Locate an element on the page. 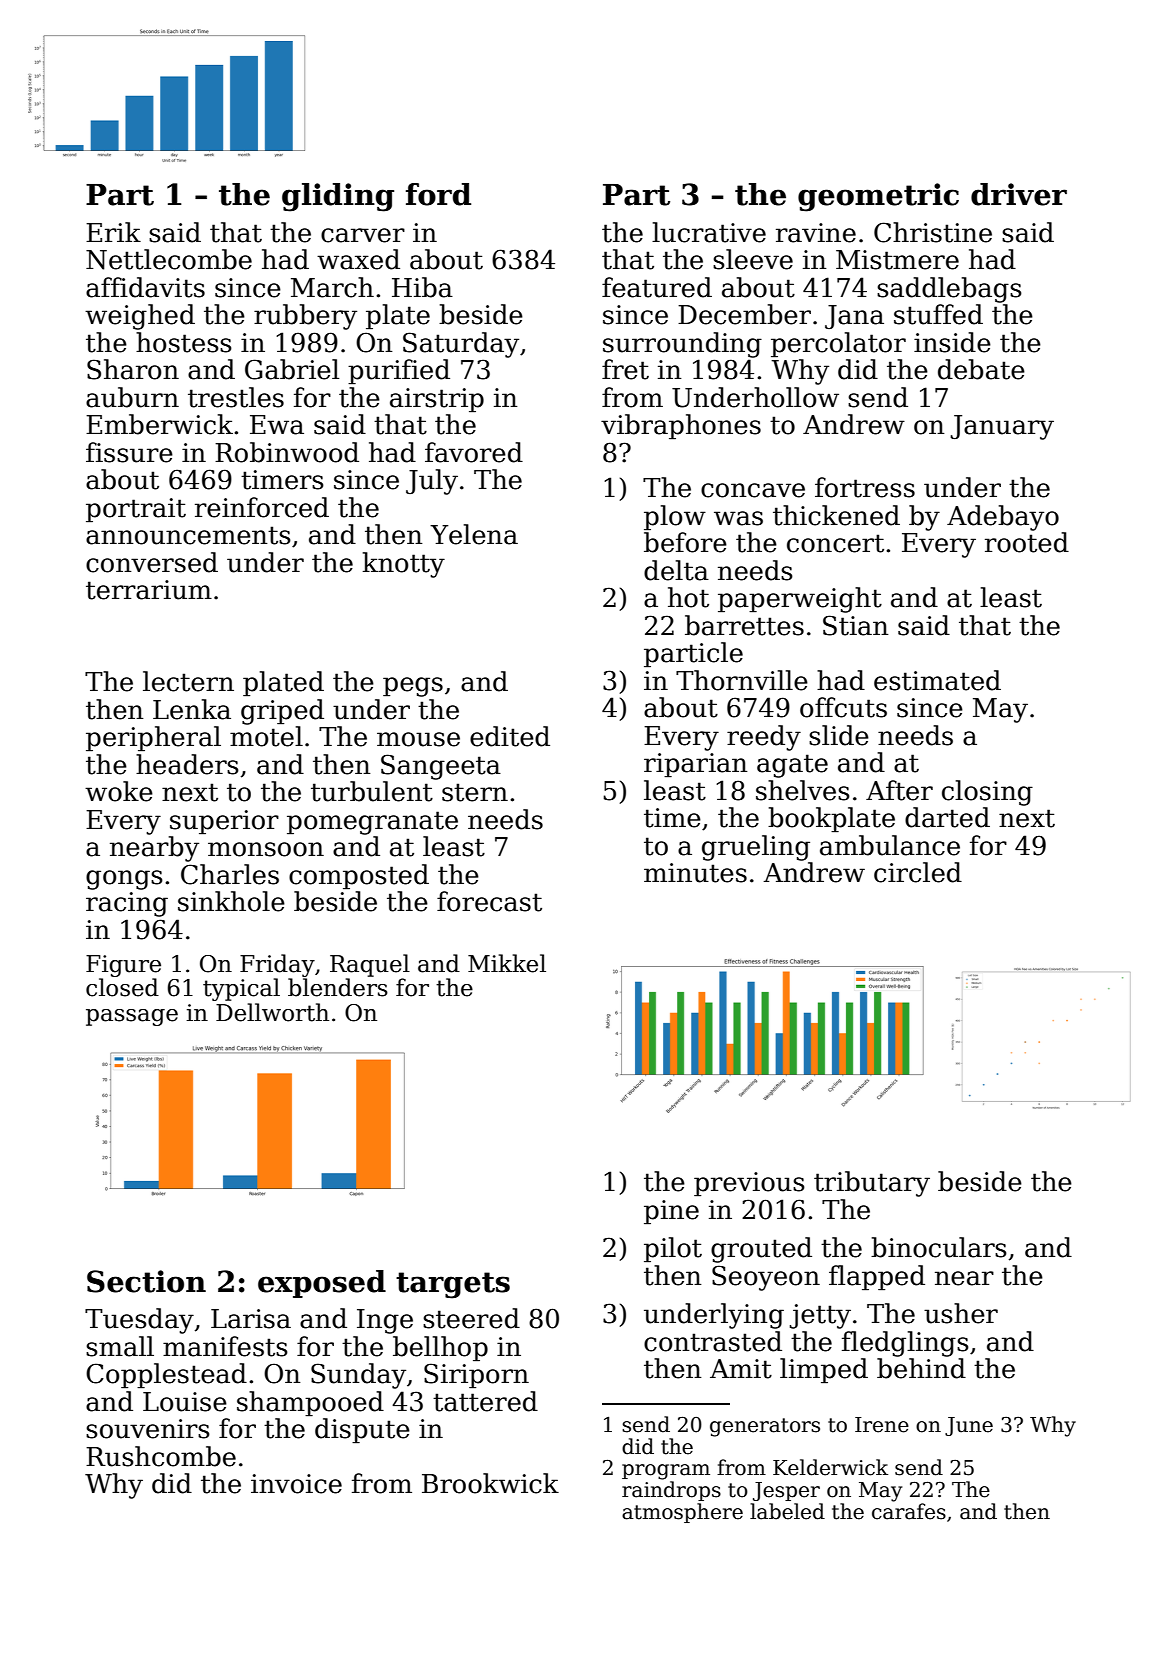  lucrative is located at coordinates (709, 232).
